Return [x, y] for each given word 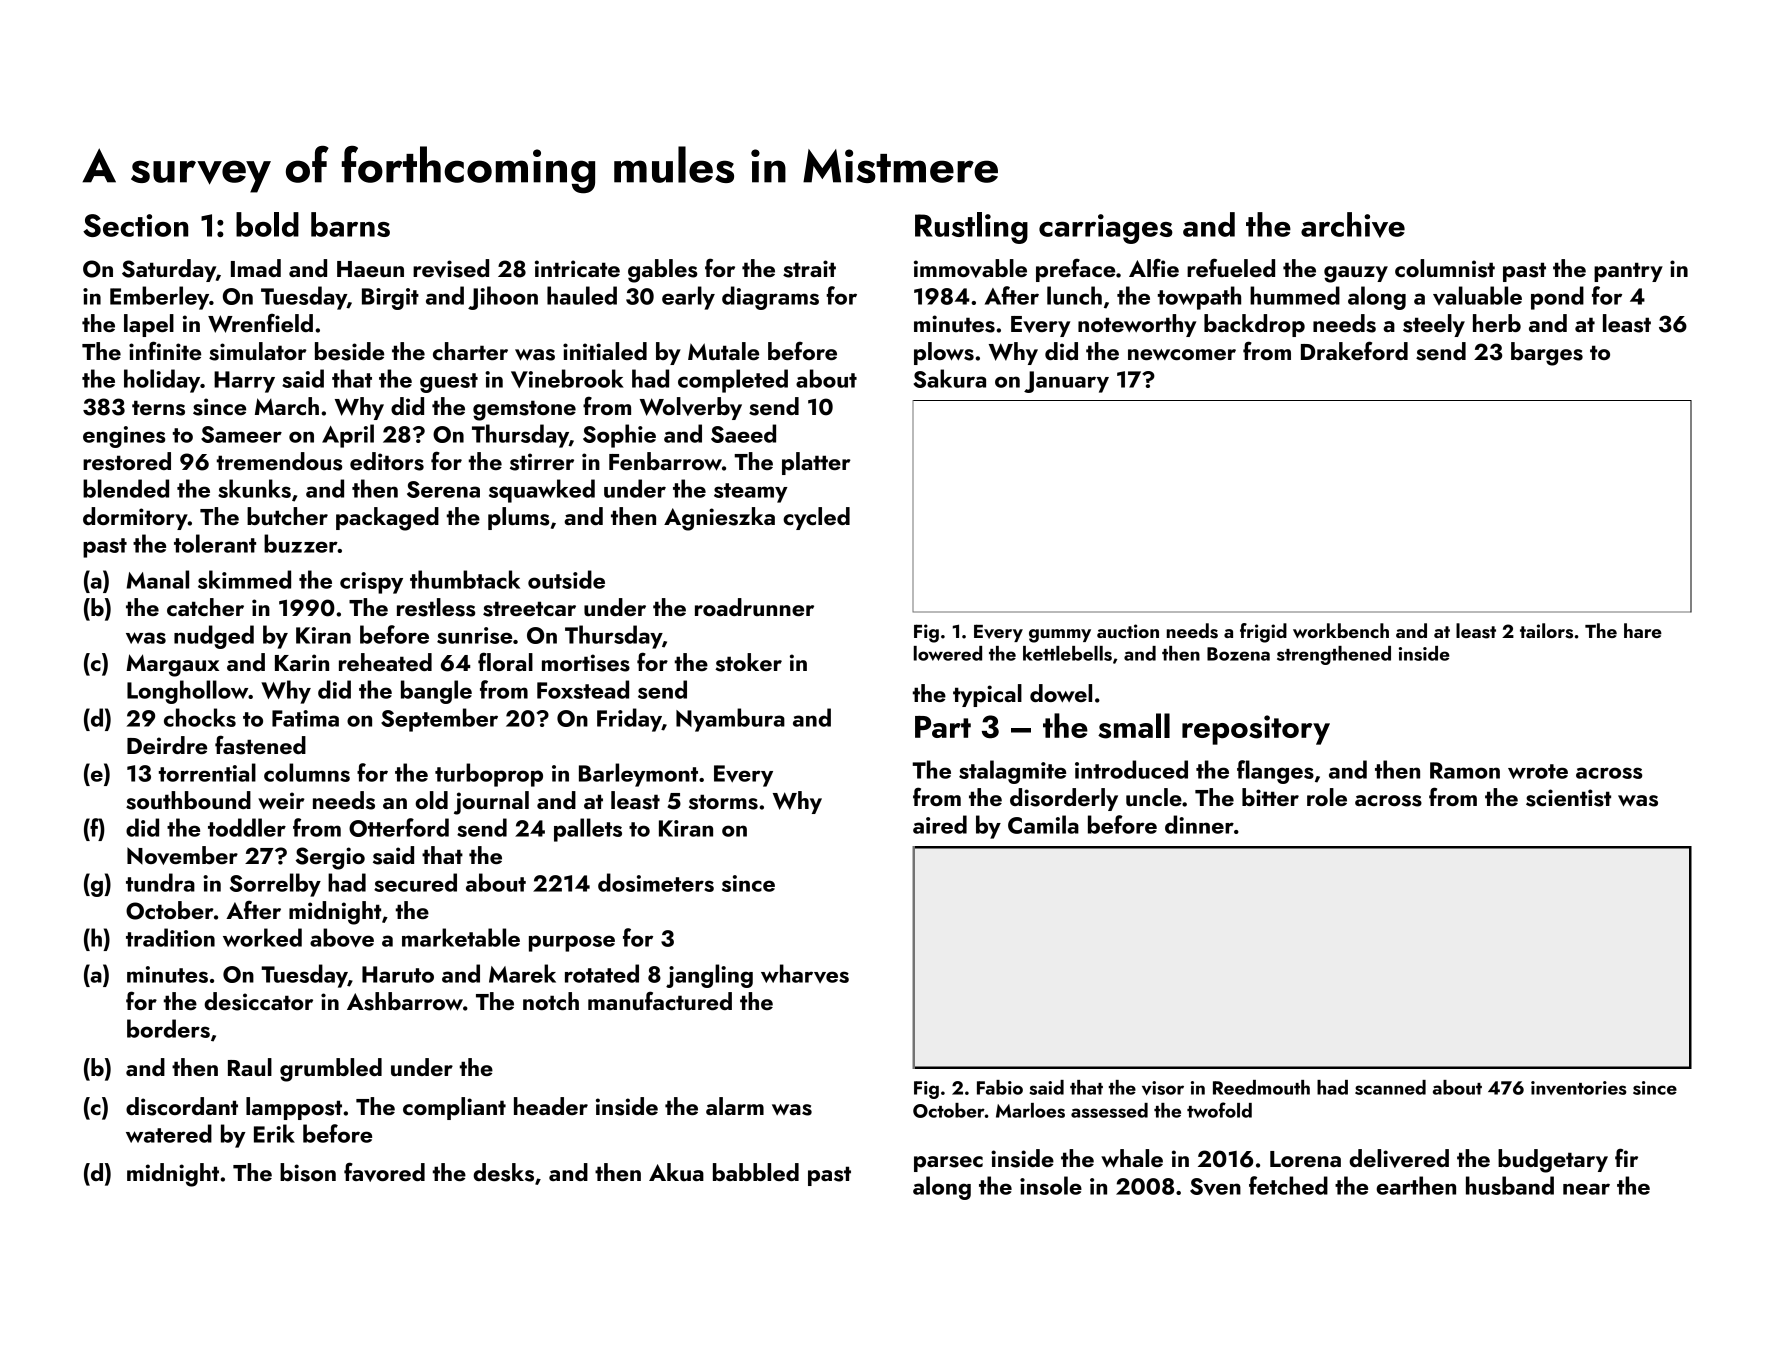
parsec [948, 1164]
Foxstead [583, 689]
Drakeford [1354, 350]
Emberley [159, 298]
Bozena [1238, 654]
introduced [1131, 769]
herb [1497, 323]
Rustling [971, 228]
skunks [254, 488]
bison [308, 1172]
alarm [735, 1106]
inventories [1579, 1088]
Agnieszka [719, 519]
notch [551, 1001]
